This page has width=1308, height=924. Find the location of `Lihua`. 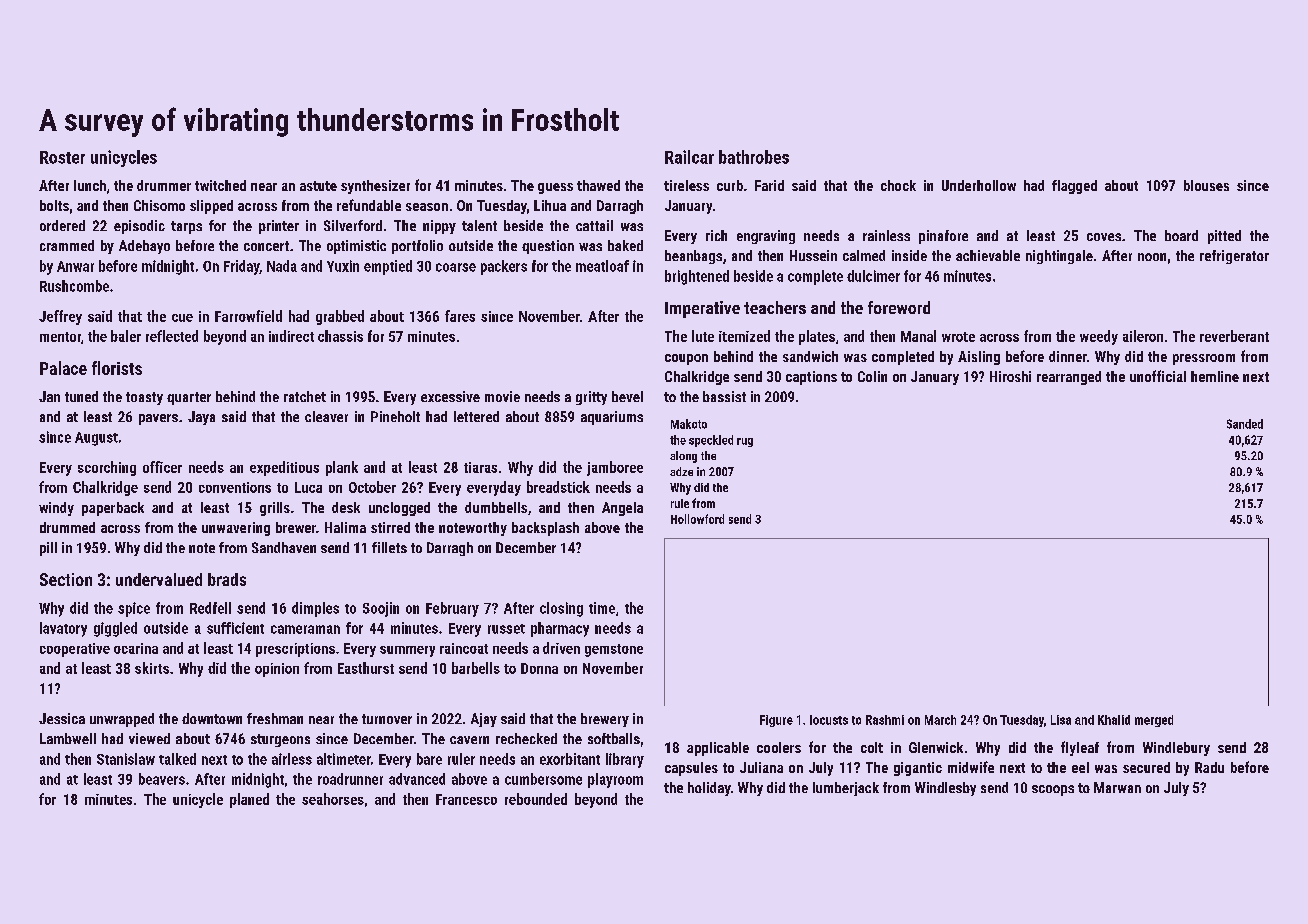

Lihua is located at coordinates (550, 205).
